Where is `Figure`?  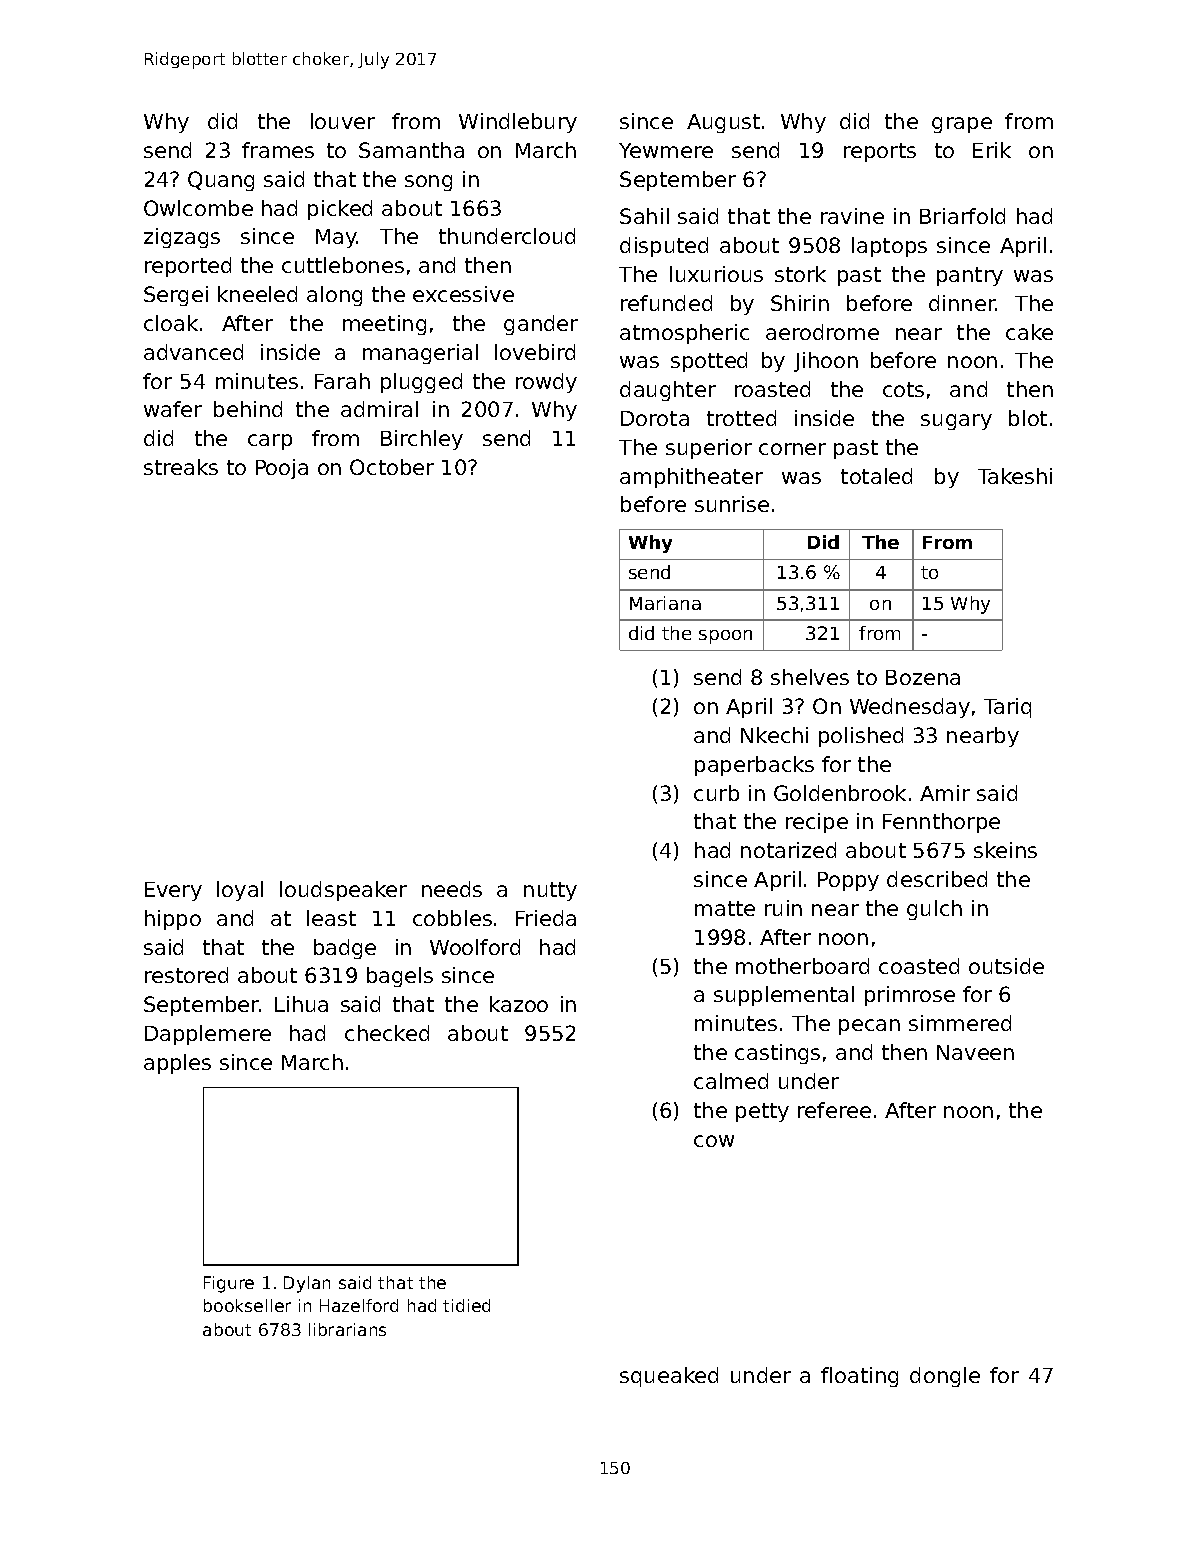
Figure is located at coordinates (229, 1284).
